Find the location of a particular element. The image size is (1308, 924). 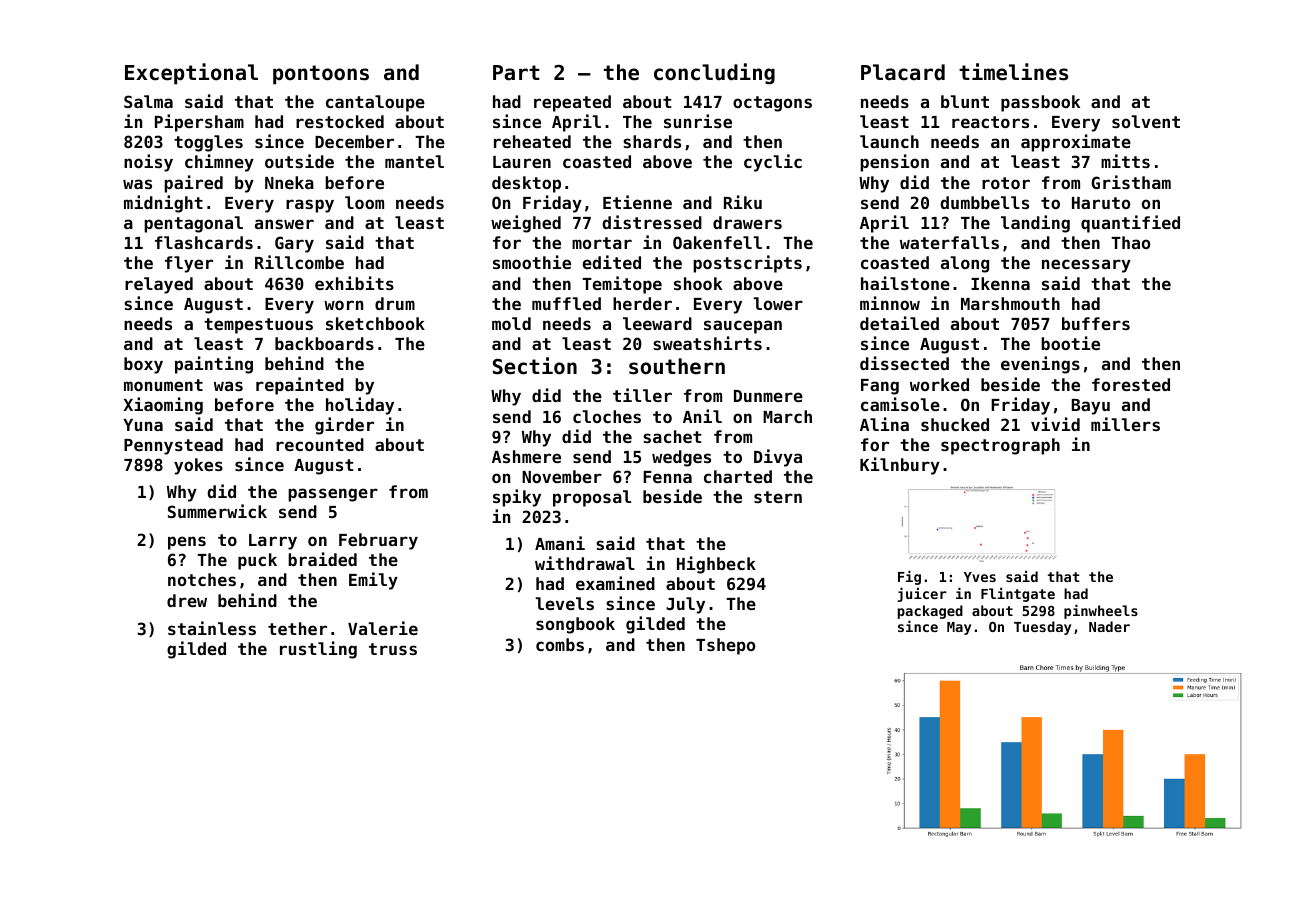

rustling is located at coordinates (318, 650).
